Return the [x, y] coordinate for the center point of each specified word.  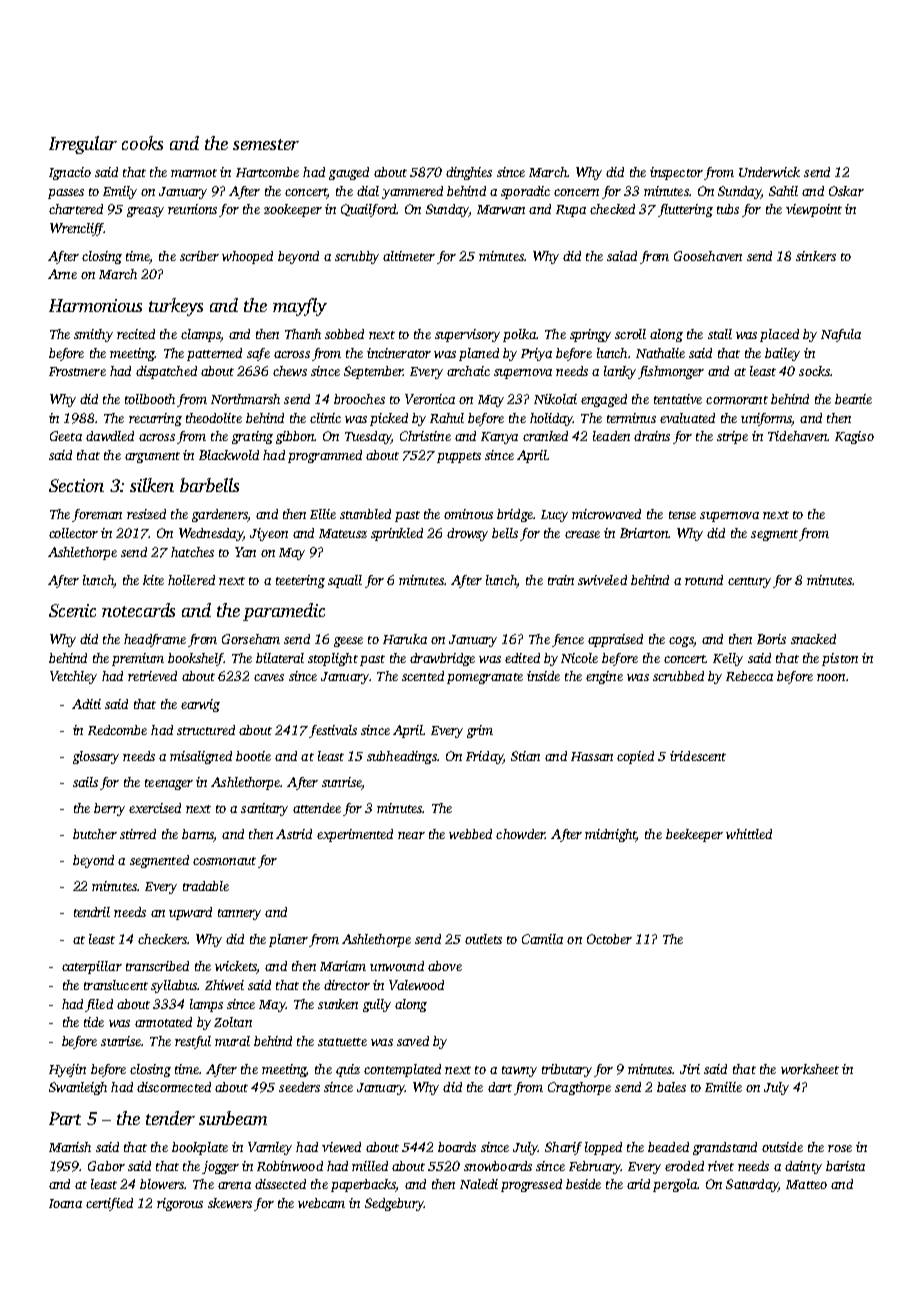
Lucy [554, 516]
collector [73, 533]
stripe [732, 437]
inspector [676, 173]
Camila [542, 939]
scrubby [357, 257]
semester [266, 144]
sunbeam [233, 1118]
